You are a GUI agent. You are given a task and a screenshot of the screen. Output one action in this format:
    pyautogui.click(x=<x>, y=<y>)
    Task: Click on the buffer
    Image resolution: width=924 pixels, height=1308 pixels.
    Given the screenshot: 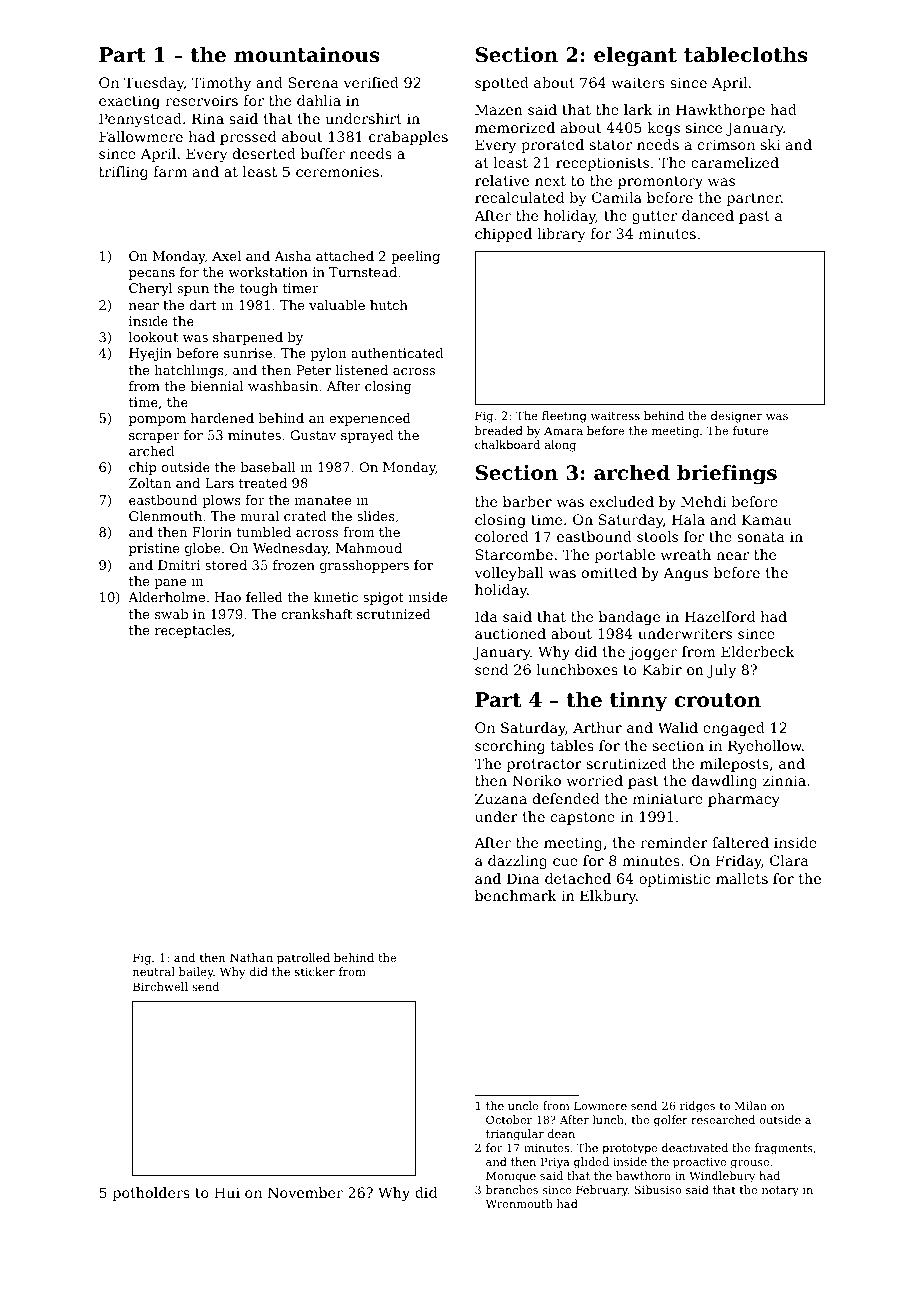 What is the action you would take?
    pyautogui.click(x=323, y=153)
